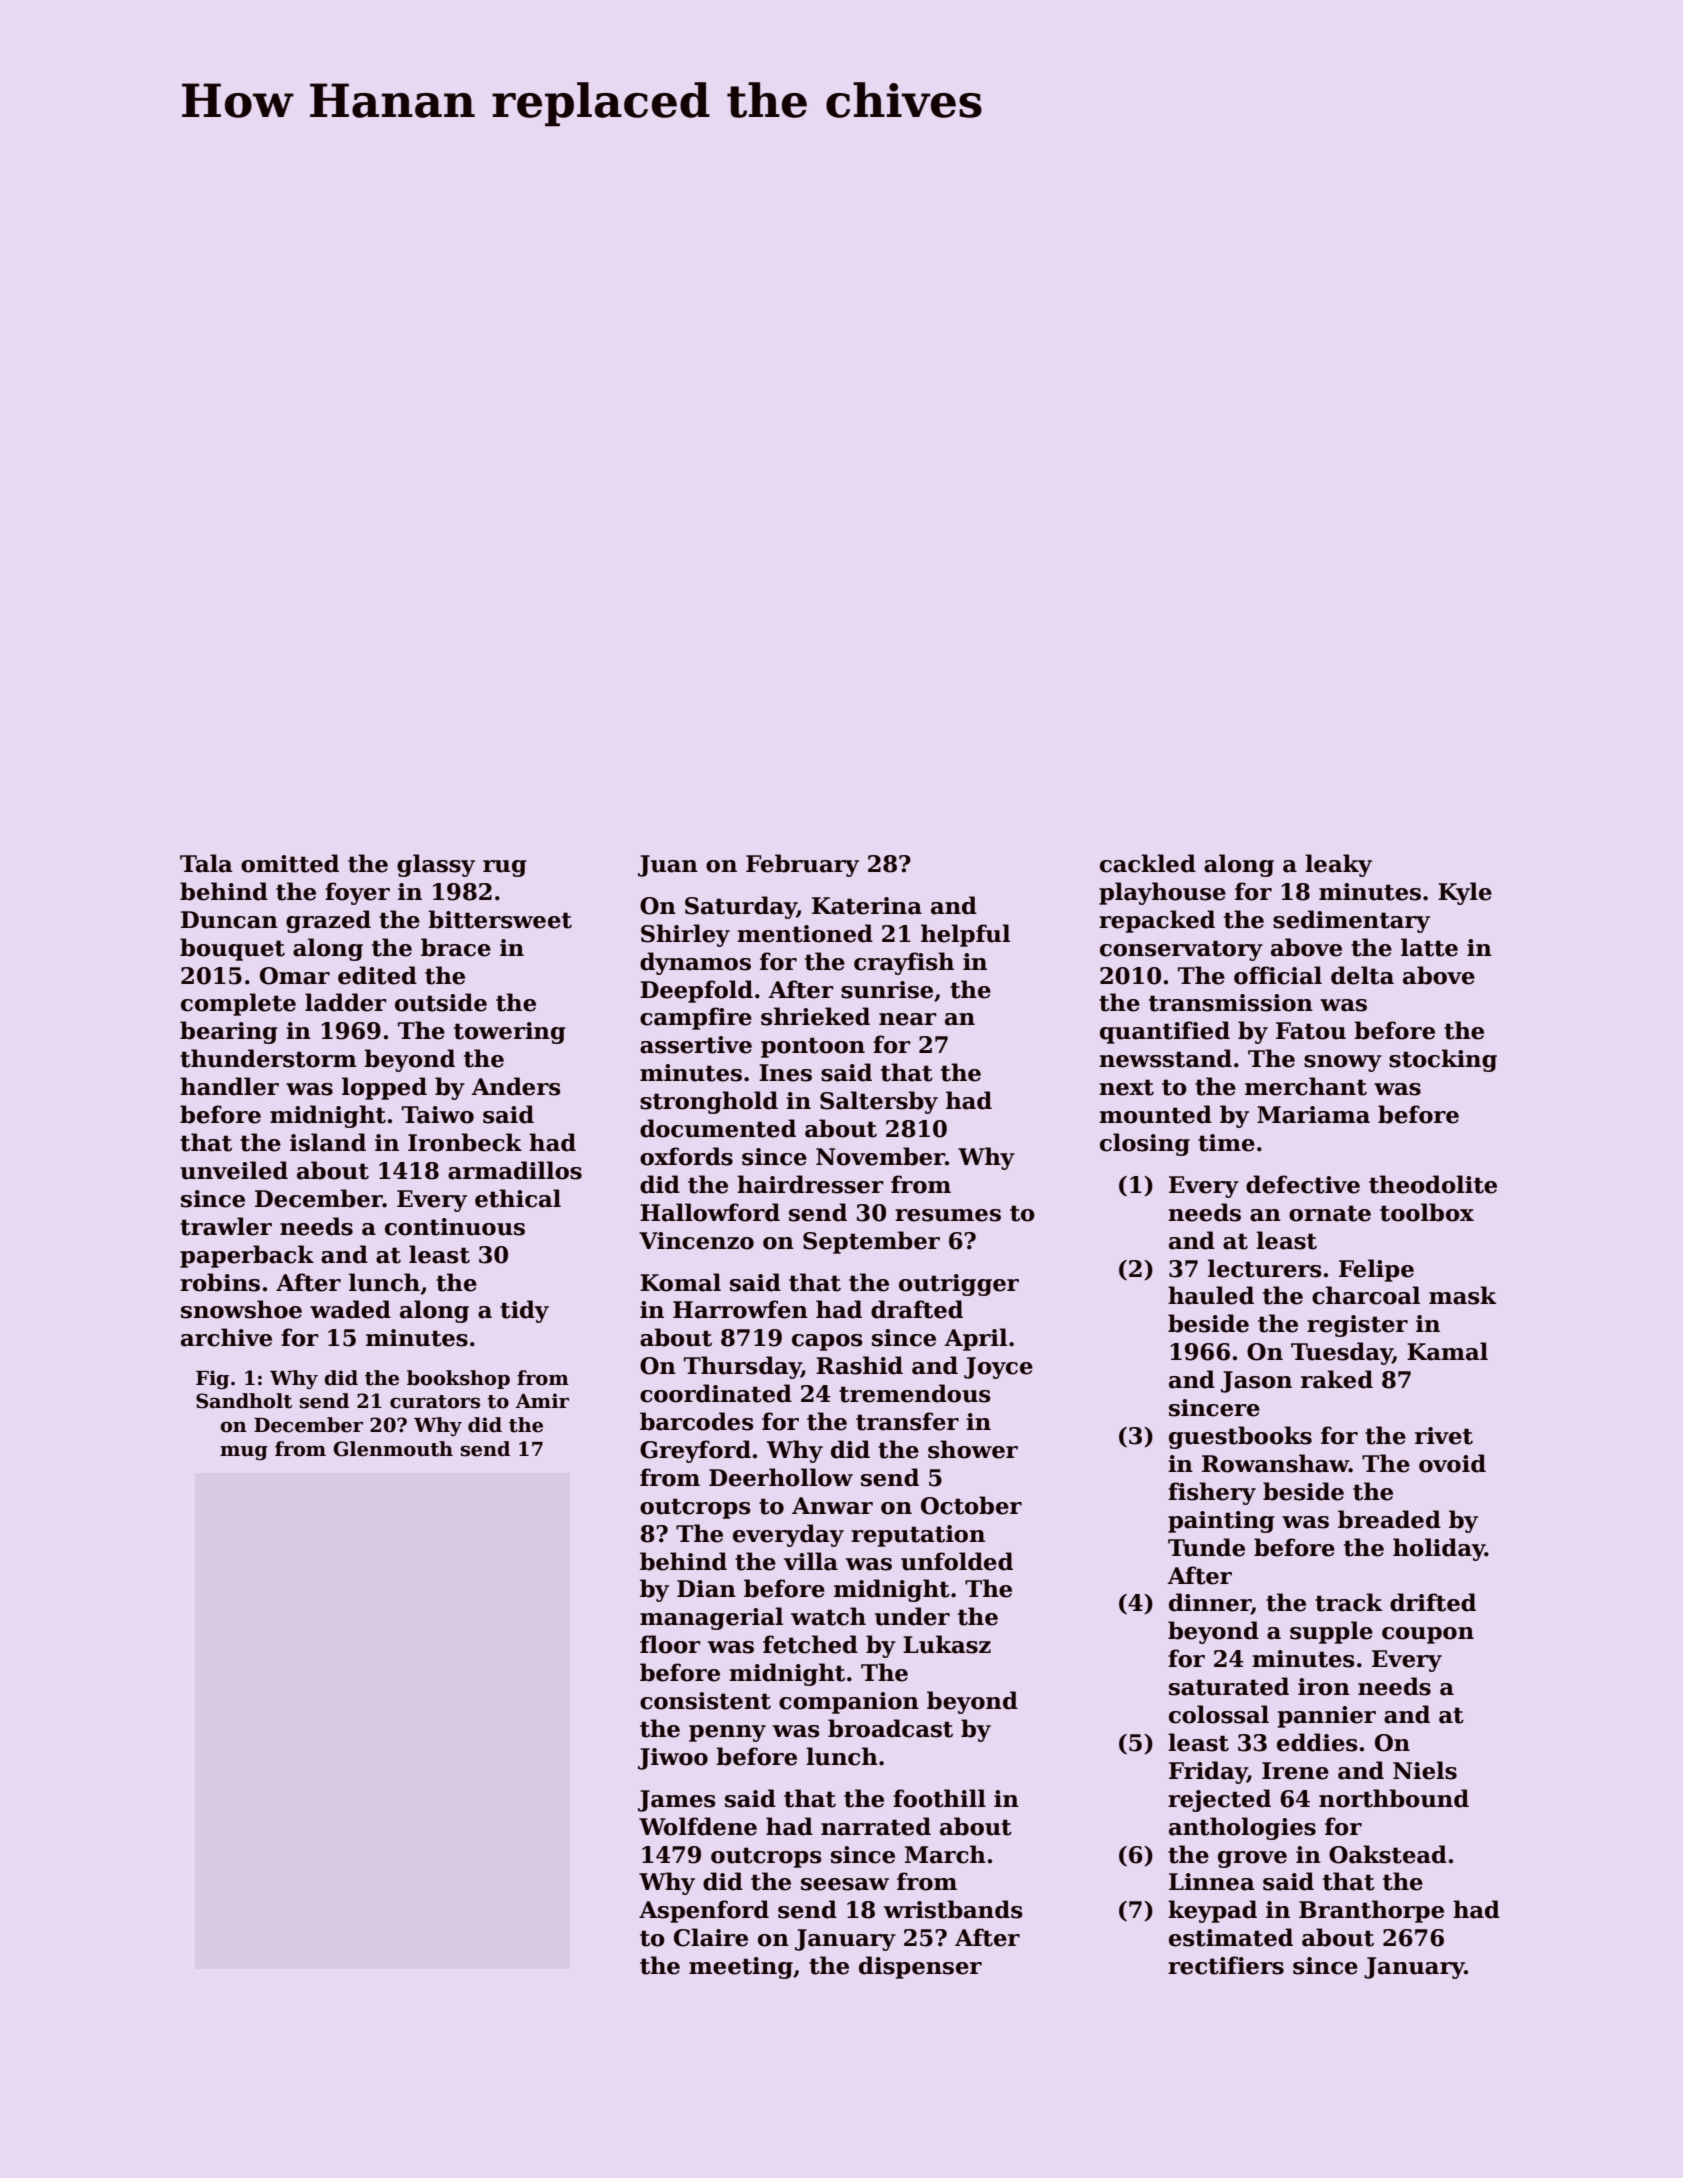  What do you see at coordinates (709, 1102) in the document?
I see `stronghold` at bounding box center [709, 1102].
